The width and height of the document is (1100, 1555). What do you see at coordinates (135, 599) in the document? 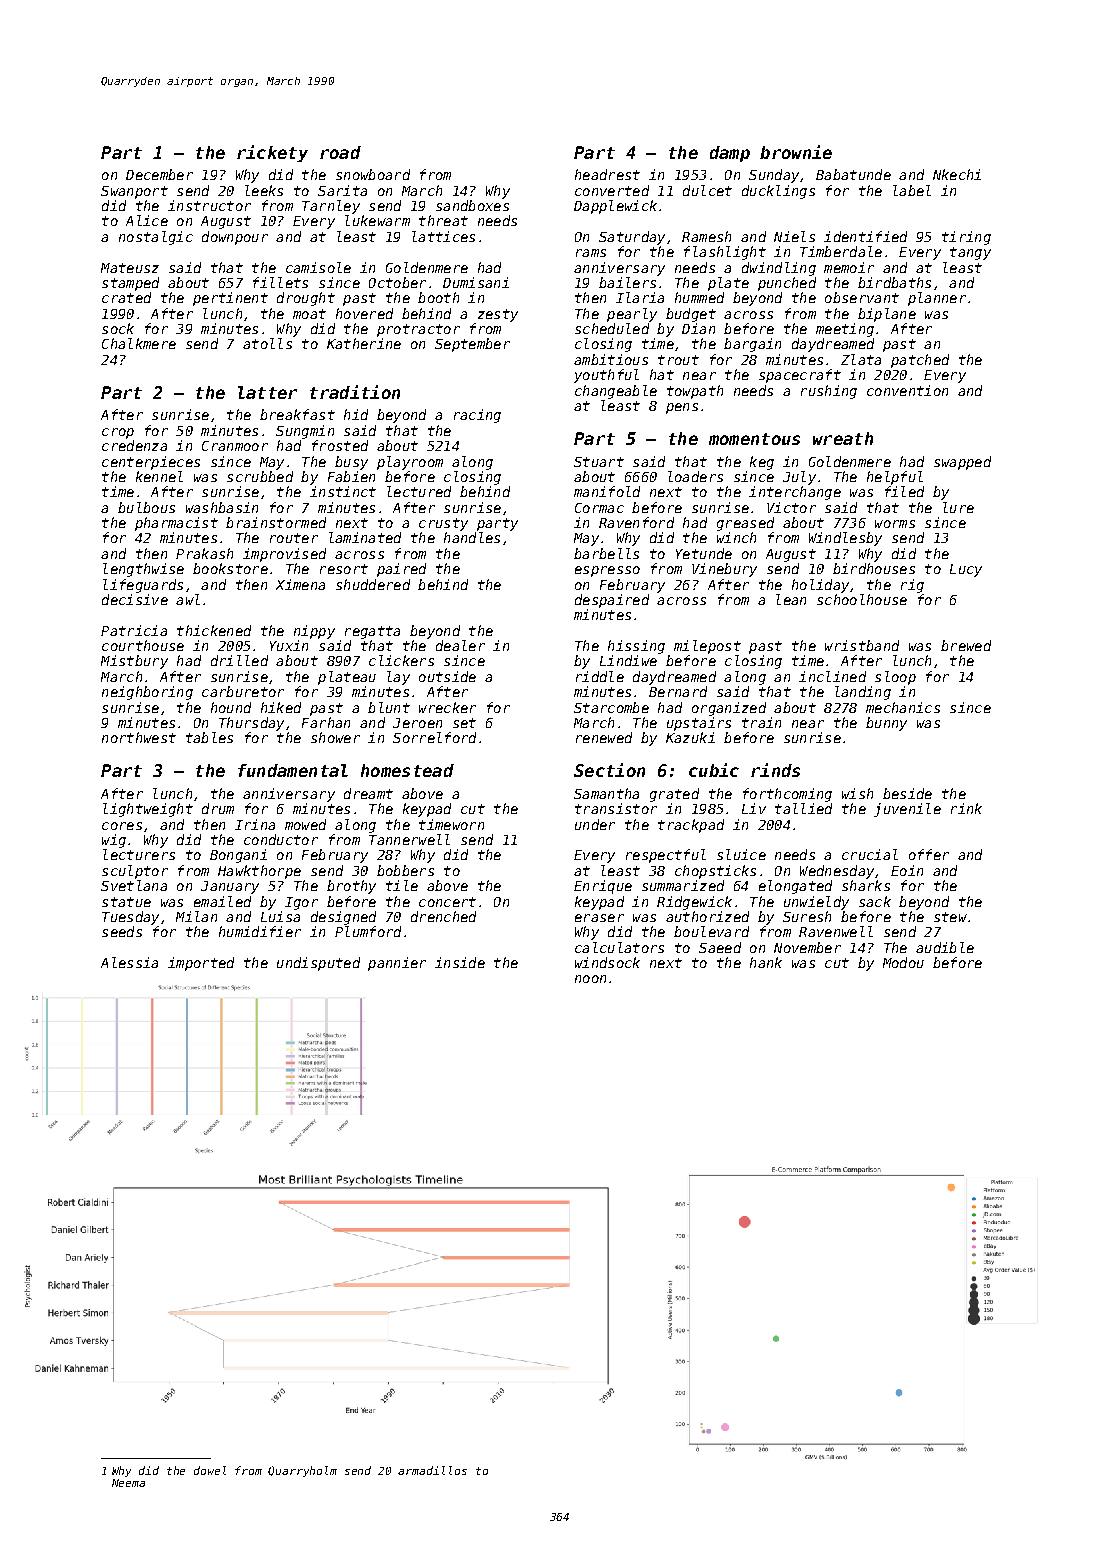
I see `decisive` at bounding box center [135, 599].
